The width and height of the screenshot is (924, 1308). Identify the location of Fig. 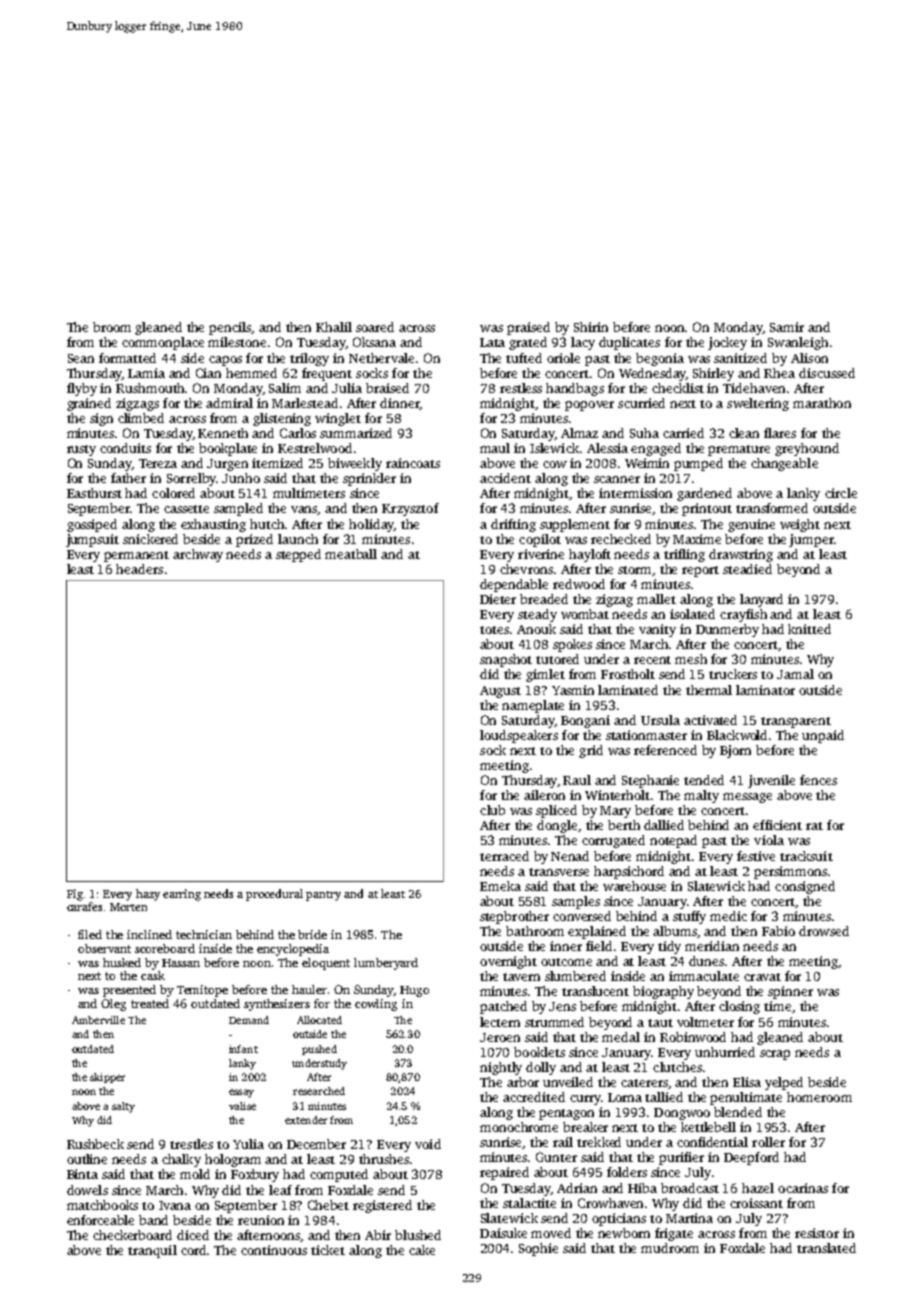
(75, 895).
